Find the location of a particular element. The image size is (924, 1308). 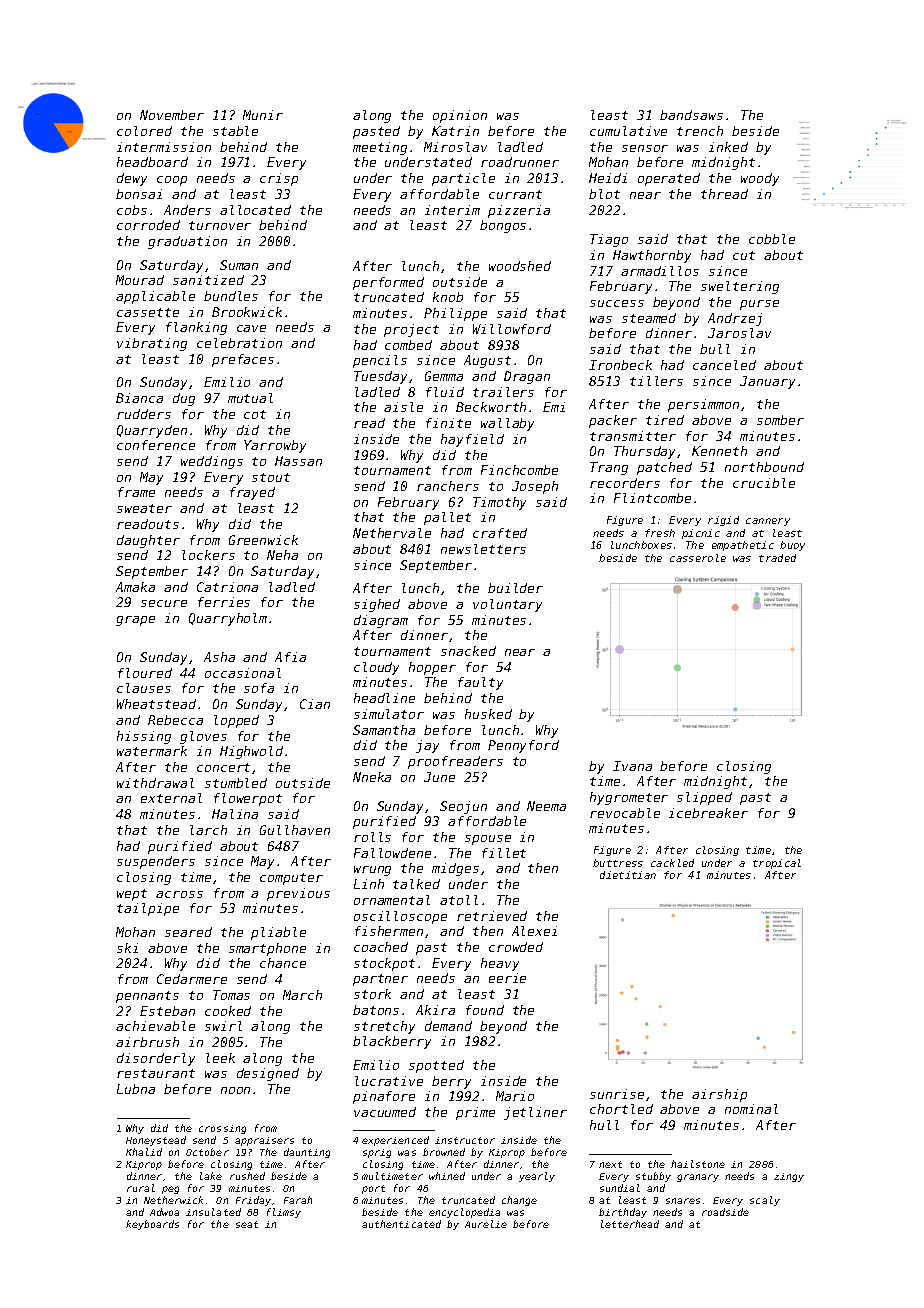

Khalid is located at coordinates (144, 1152).
